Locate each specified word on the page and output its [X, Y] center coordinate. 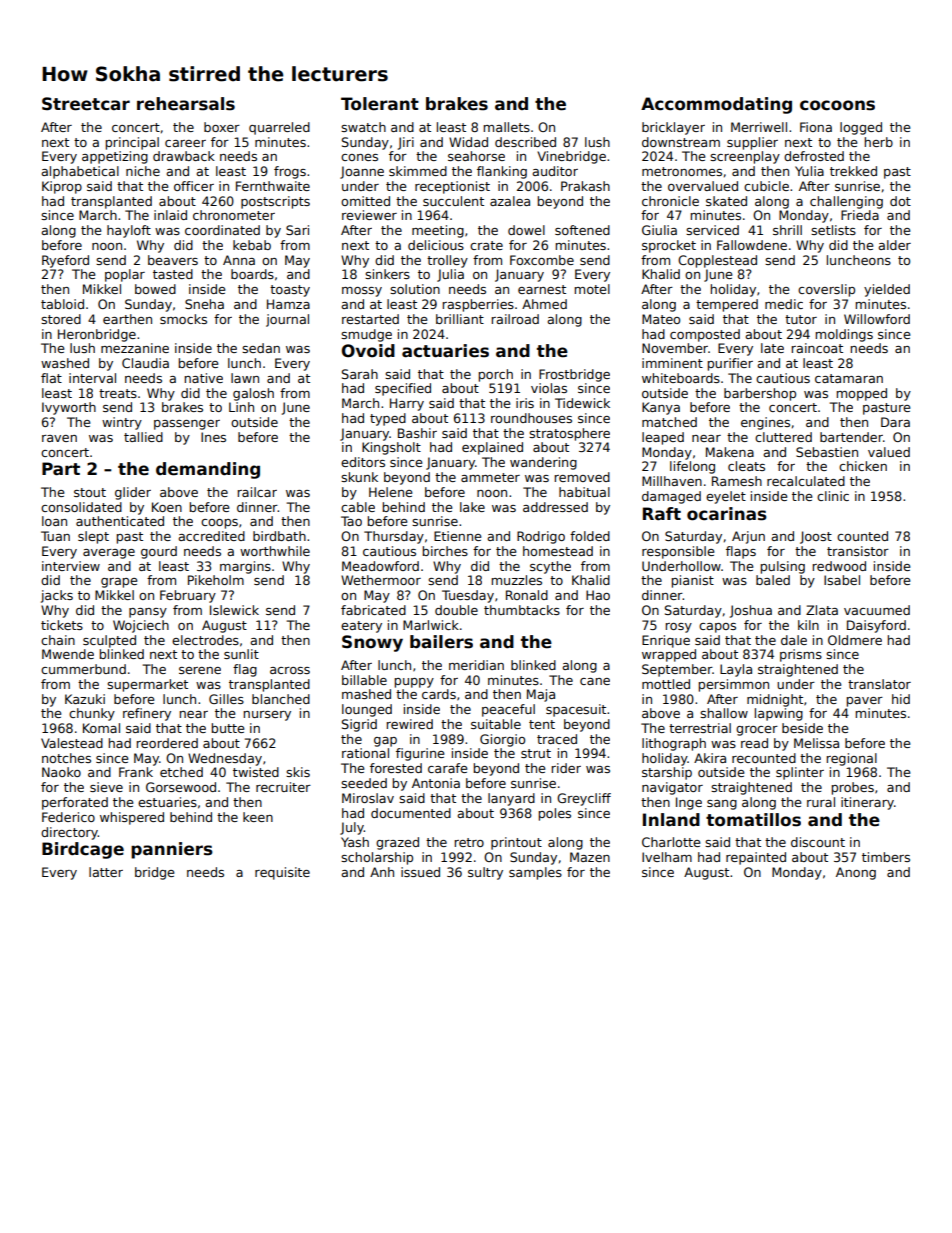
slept [93, 537]
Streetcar [86, 104]
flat [51, 378]
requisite [282, 873]
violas [549, 388]
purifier [730, 364]
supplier [752, 143]
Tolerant [380, 104]
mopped [861, 394]
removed [582, 477]
